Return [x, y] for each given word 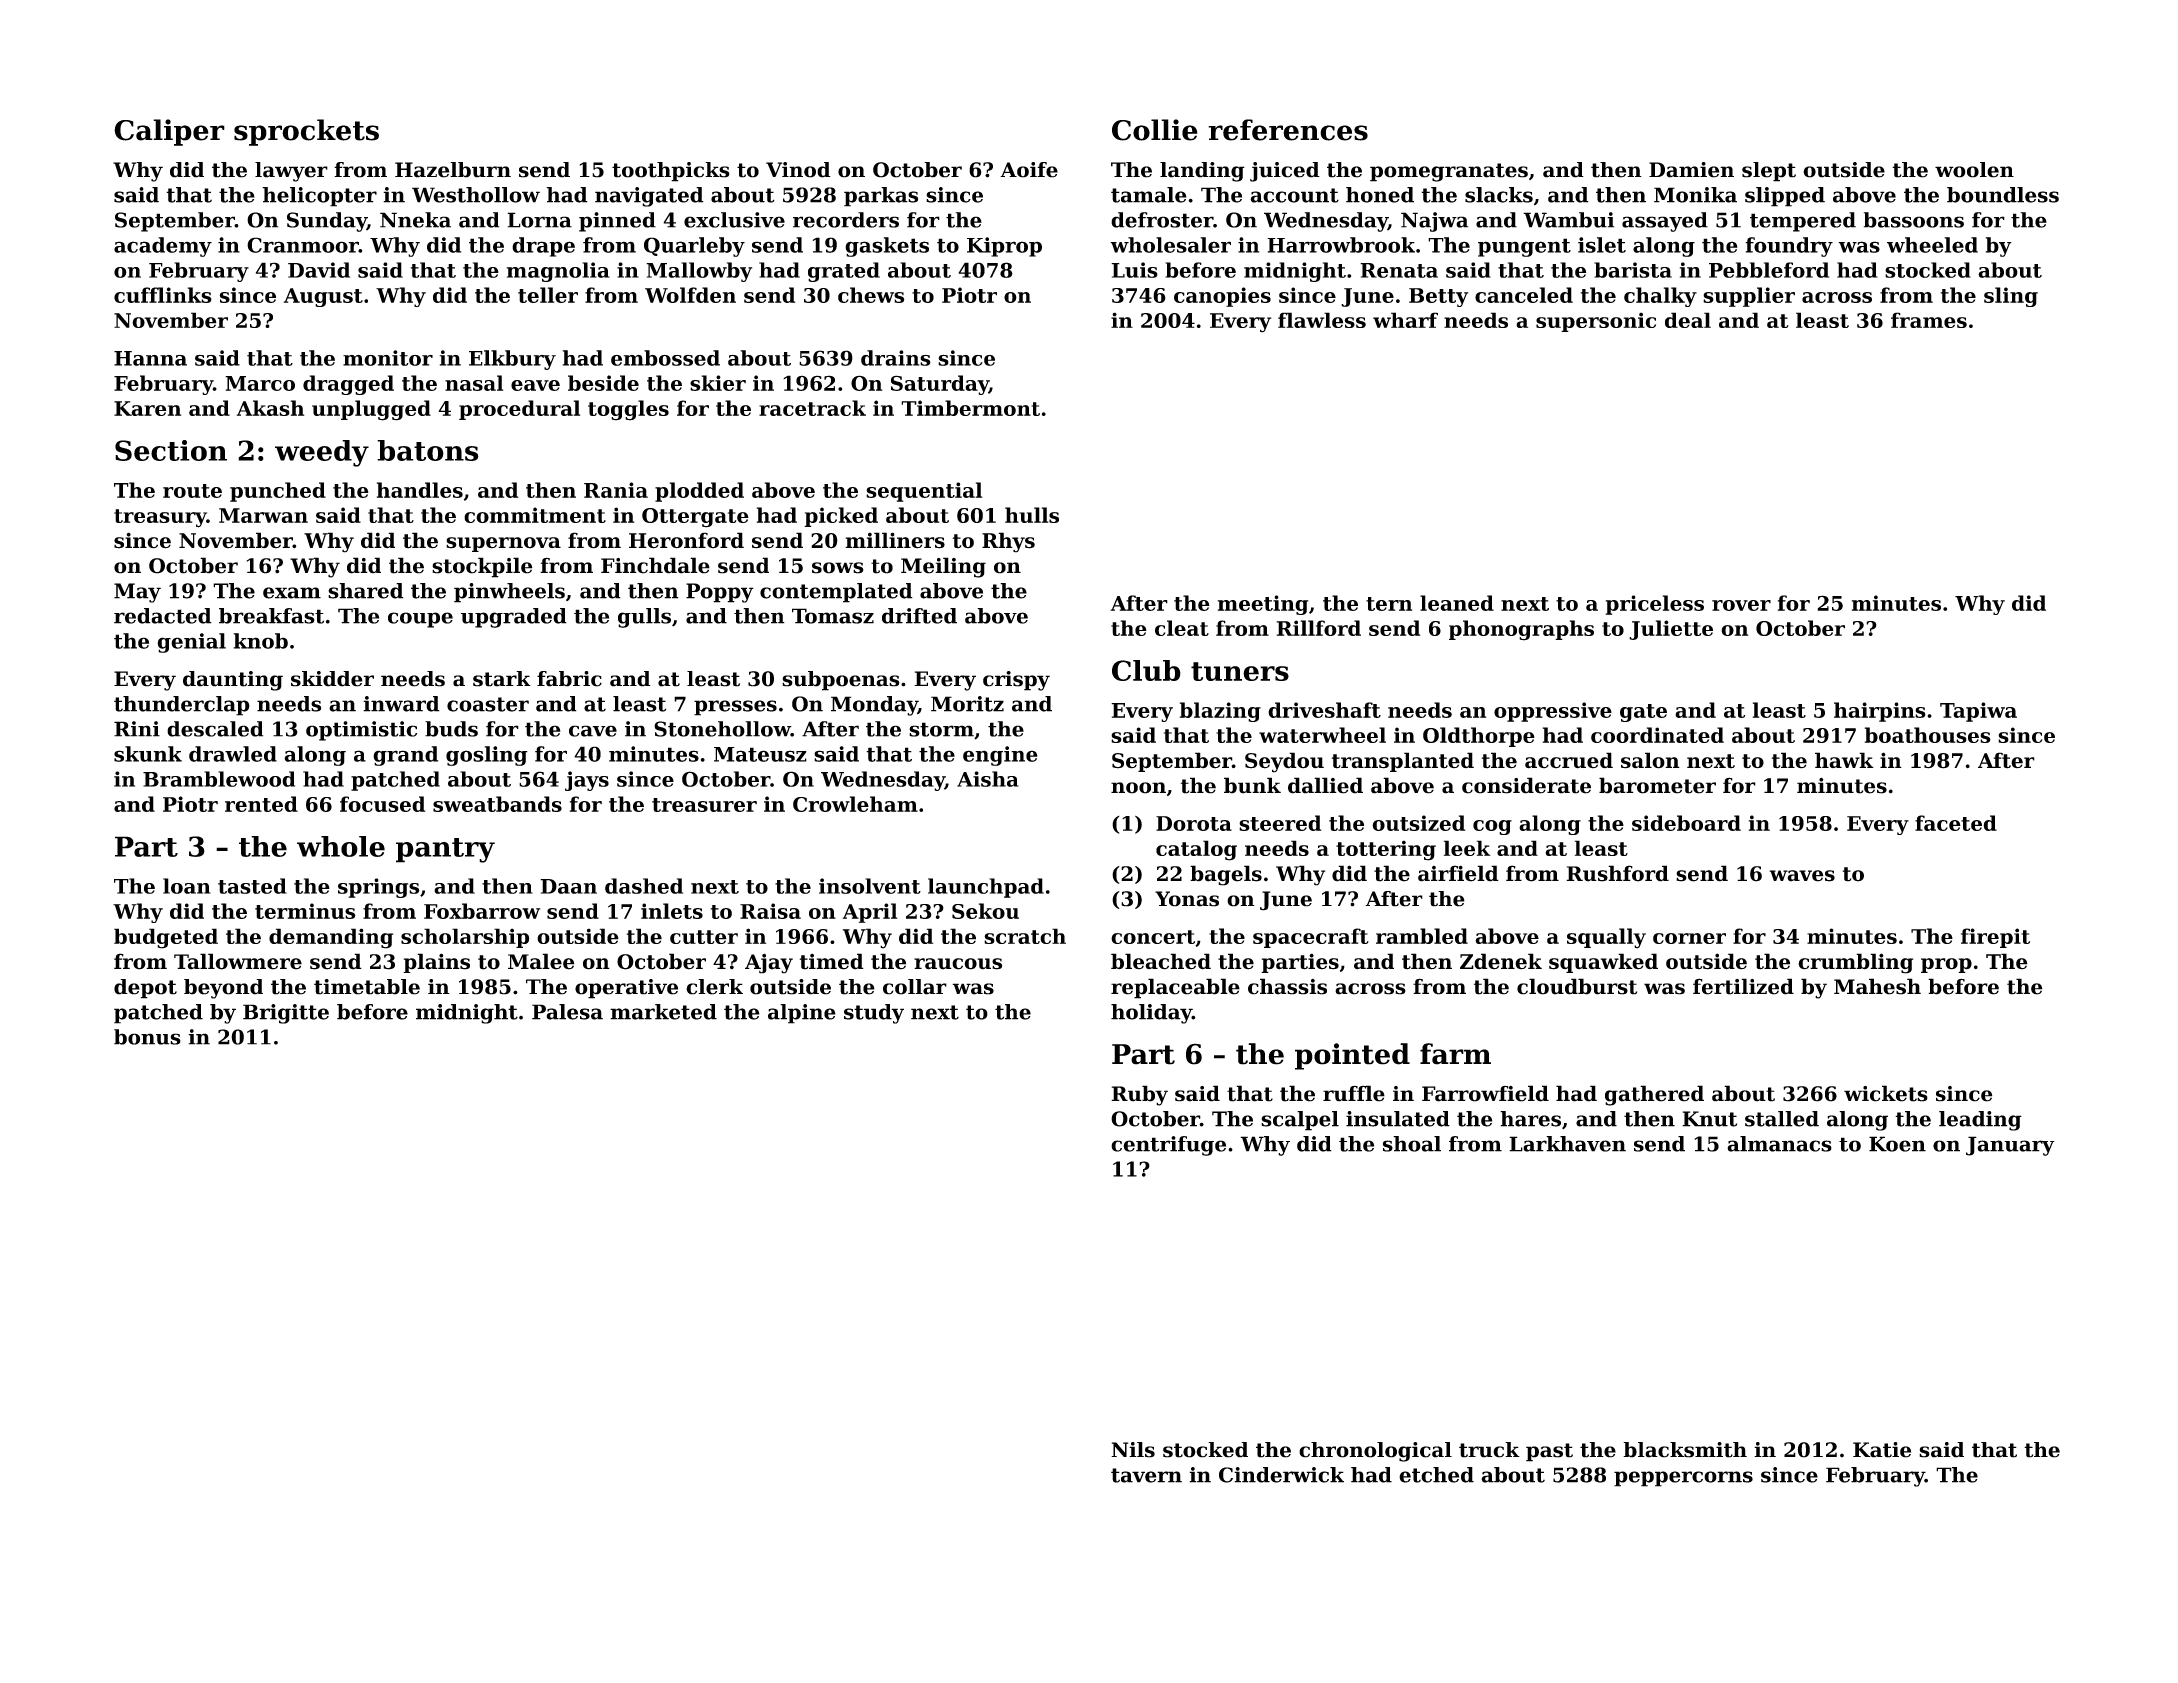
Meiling [943, 567]
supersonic [1596, 322]
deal [1688, 320]
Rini [137, 729]
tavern [1146, 1475]
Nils [1133, 1450]
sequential [924, 492]
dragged [348, 385]
